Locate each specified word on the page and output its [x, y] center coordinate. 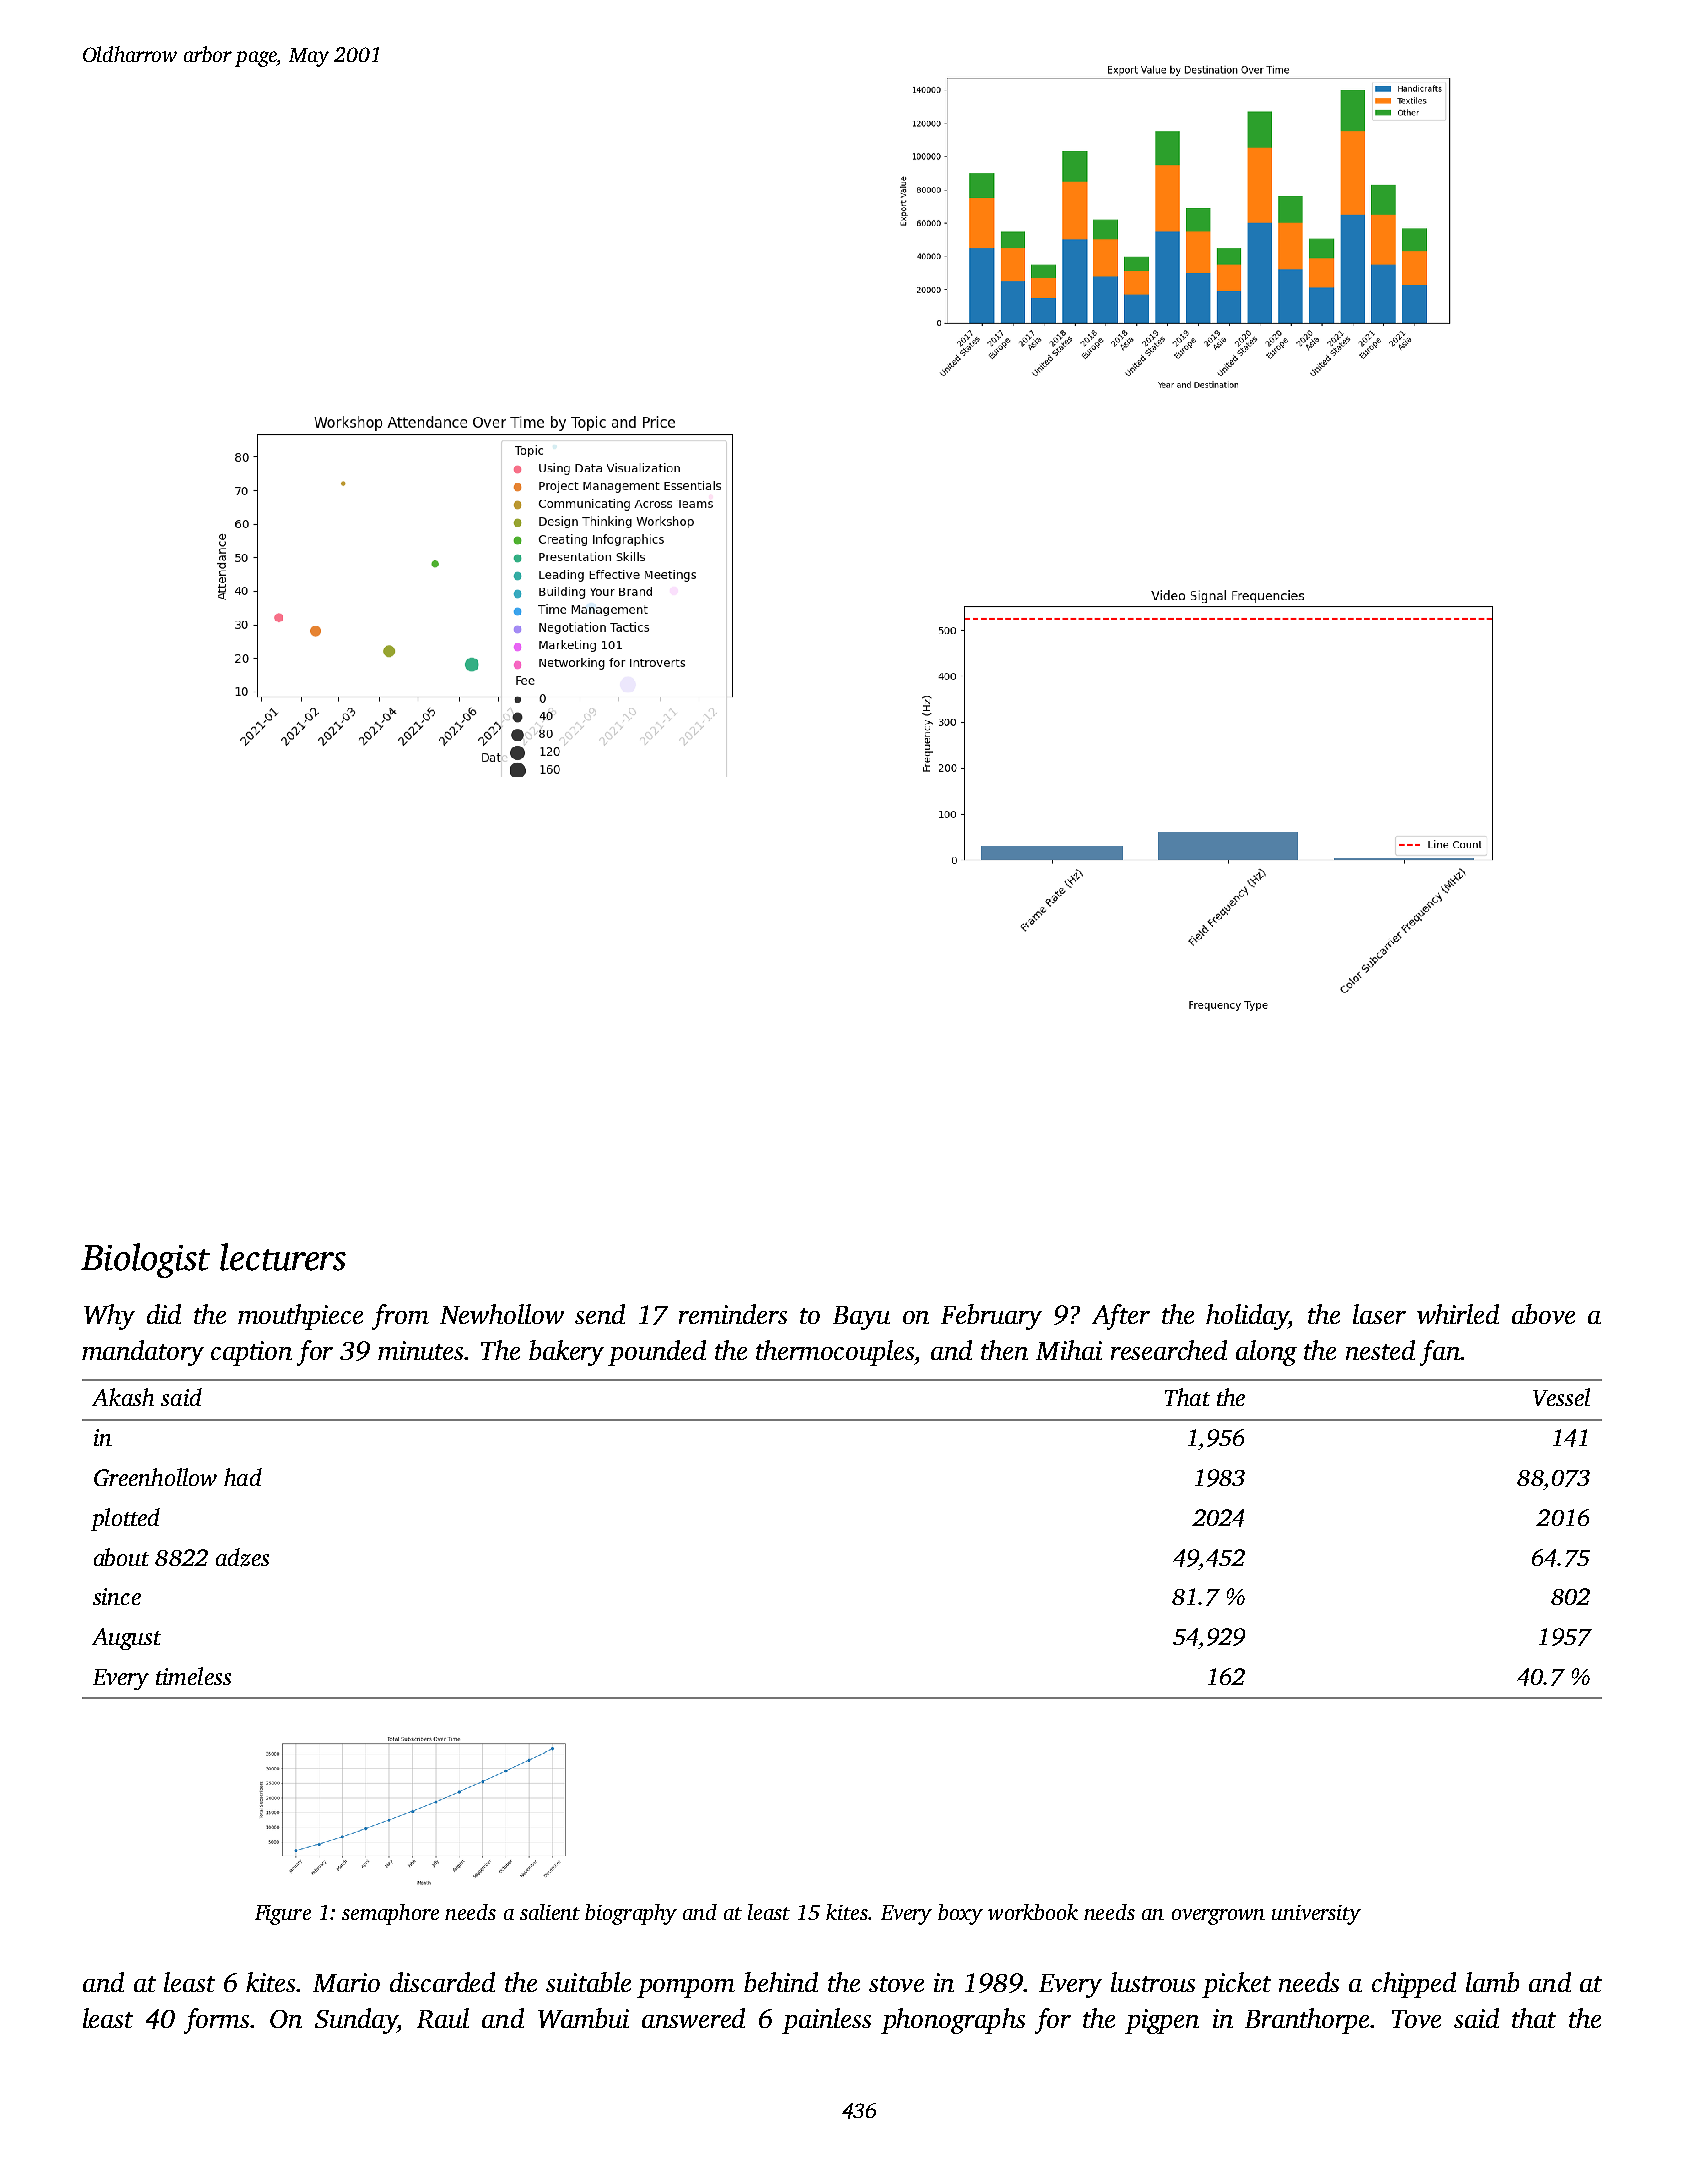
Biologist [145, 1260]
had [243, 1477]
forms [216, 2021]
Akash [123, 1397]
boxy [960, 1914]
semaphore [390, 1914]
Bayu [861, 1318]
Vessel [1561, 1397]
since [117, 1596]
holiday [1247, 1317]
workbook [1033, 1912]
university [1316, 1915]
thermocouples [835, 1353]
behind [781, 1982]
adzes [242, 1557]
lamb [1492, 1982]
